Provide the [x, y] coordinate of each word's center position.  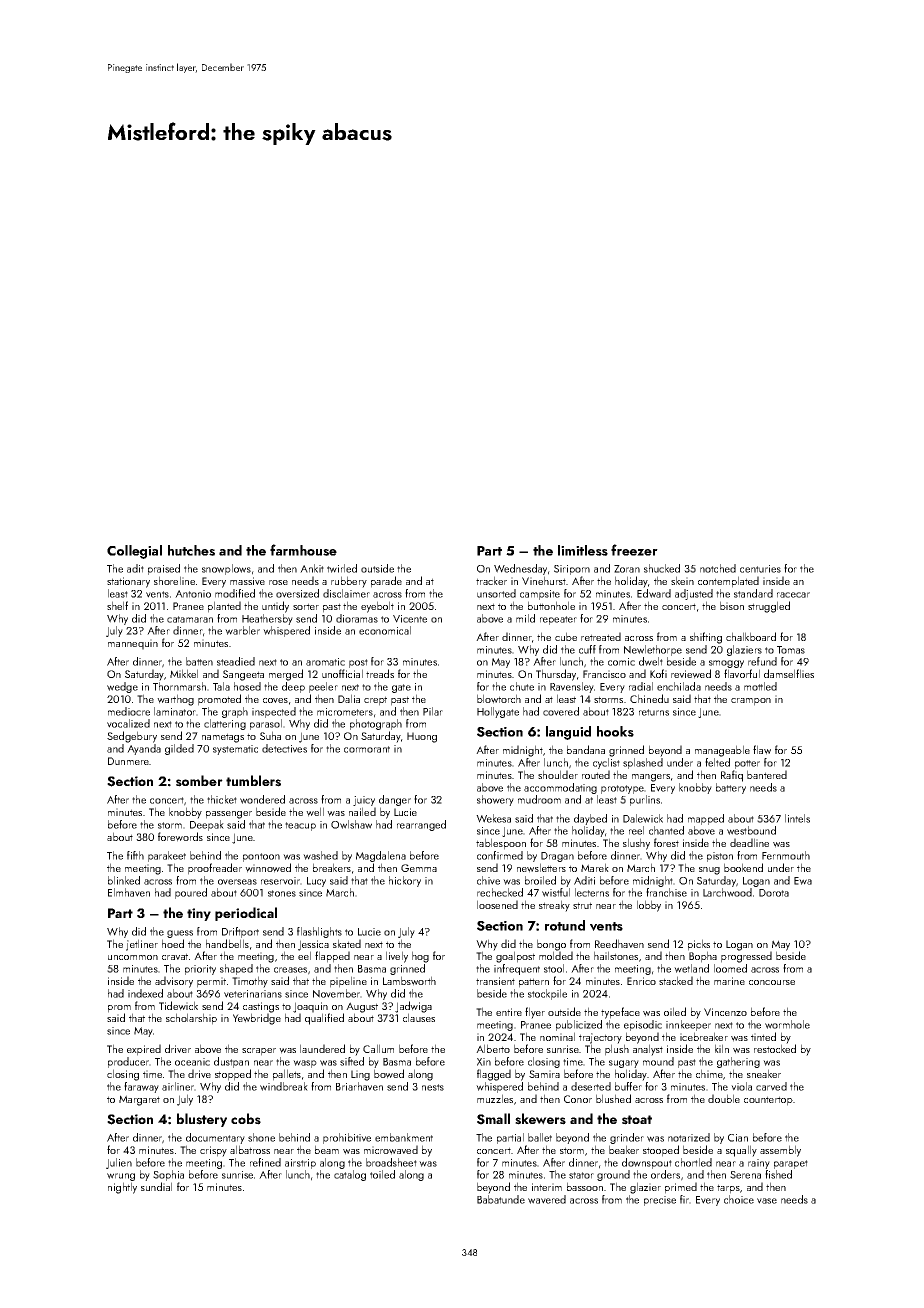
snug [709, 871]
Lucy [316, 882]
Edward [654, 593]
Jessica [313, 945]
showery [495, 800]
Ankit [312, 568]
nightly [122, 1188]
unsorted [496, 593]
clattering [225, 724]
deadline [749, 842]
